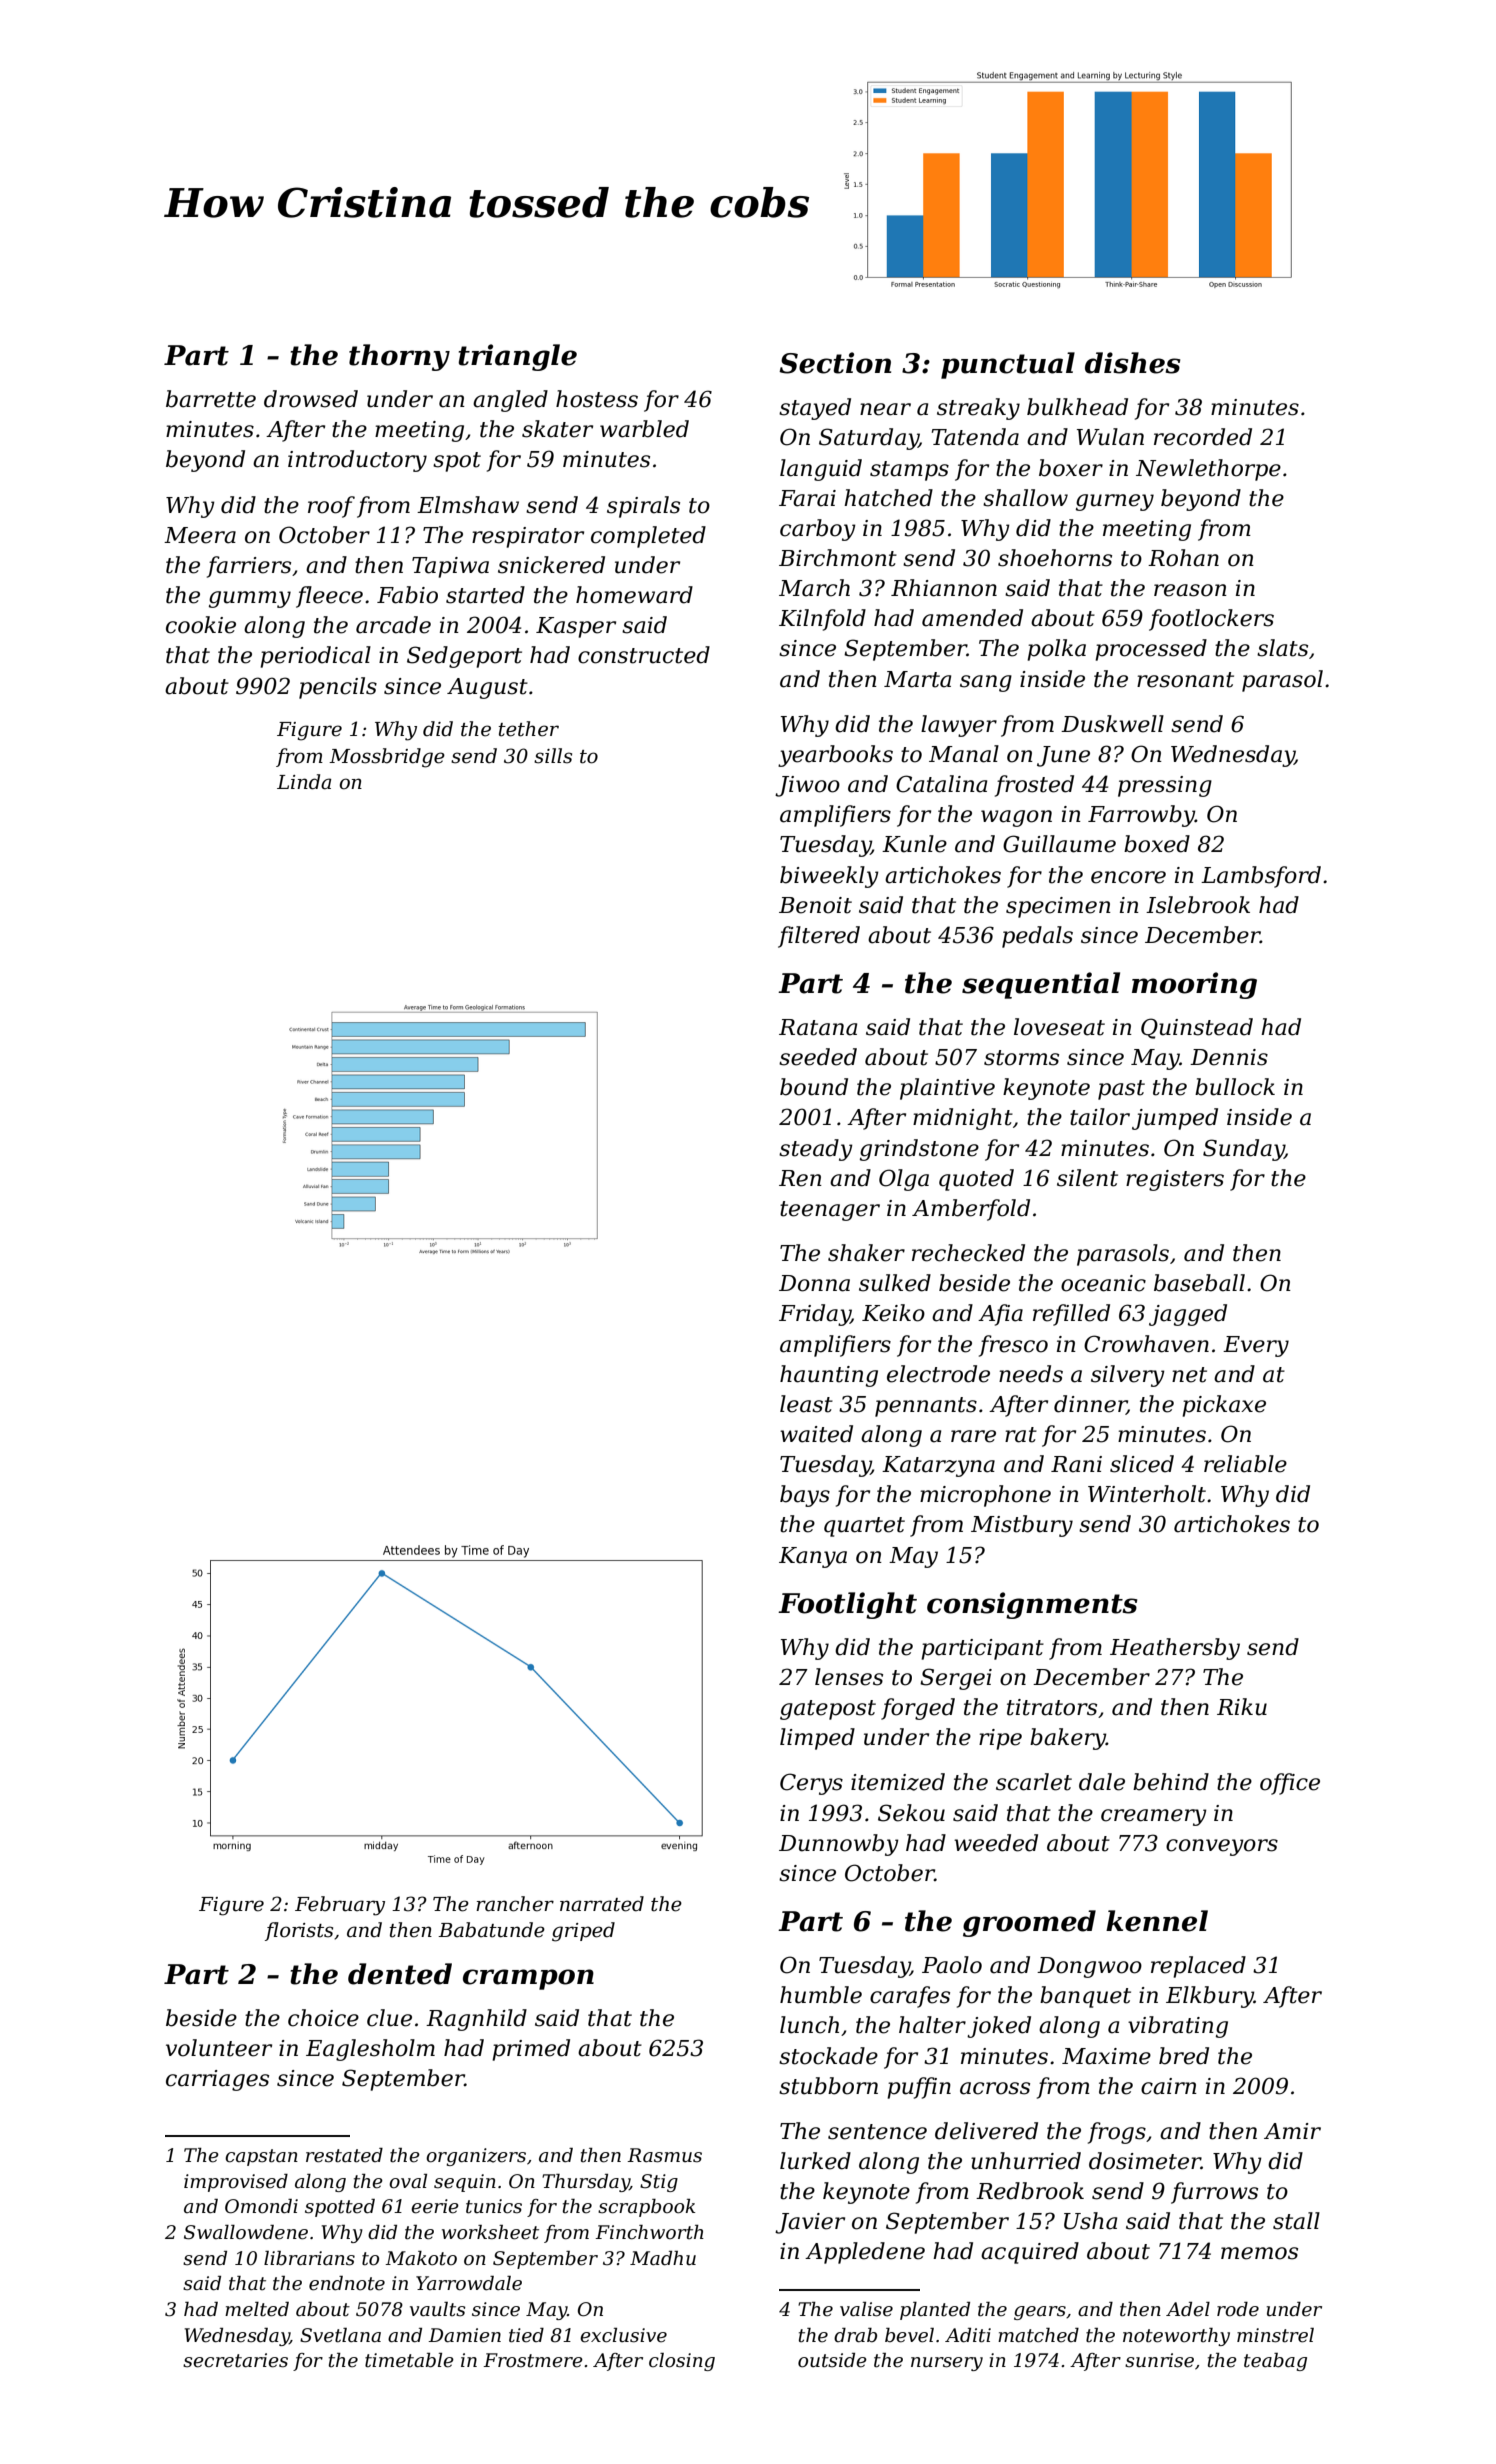 The width and height of the screenshot is (1496, 2464). I want to click on Damien, so click(464, 2335).
